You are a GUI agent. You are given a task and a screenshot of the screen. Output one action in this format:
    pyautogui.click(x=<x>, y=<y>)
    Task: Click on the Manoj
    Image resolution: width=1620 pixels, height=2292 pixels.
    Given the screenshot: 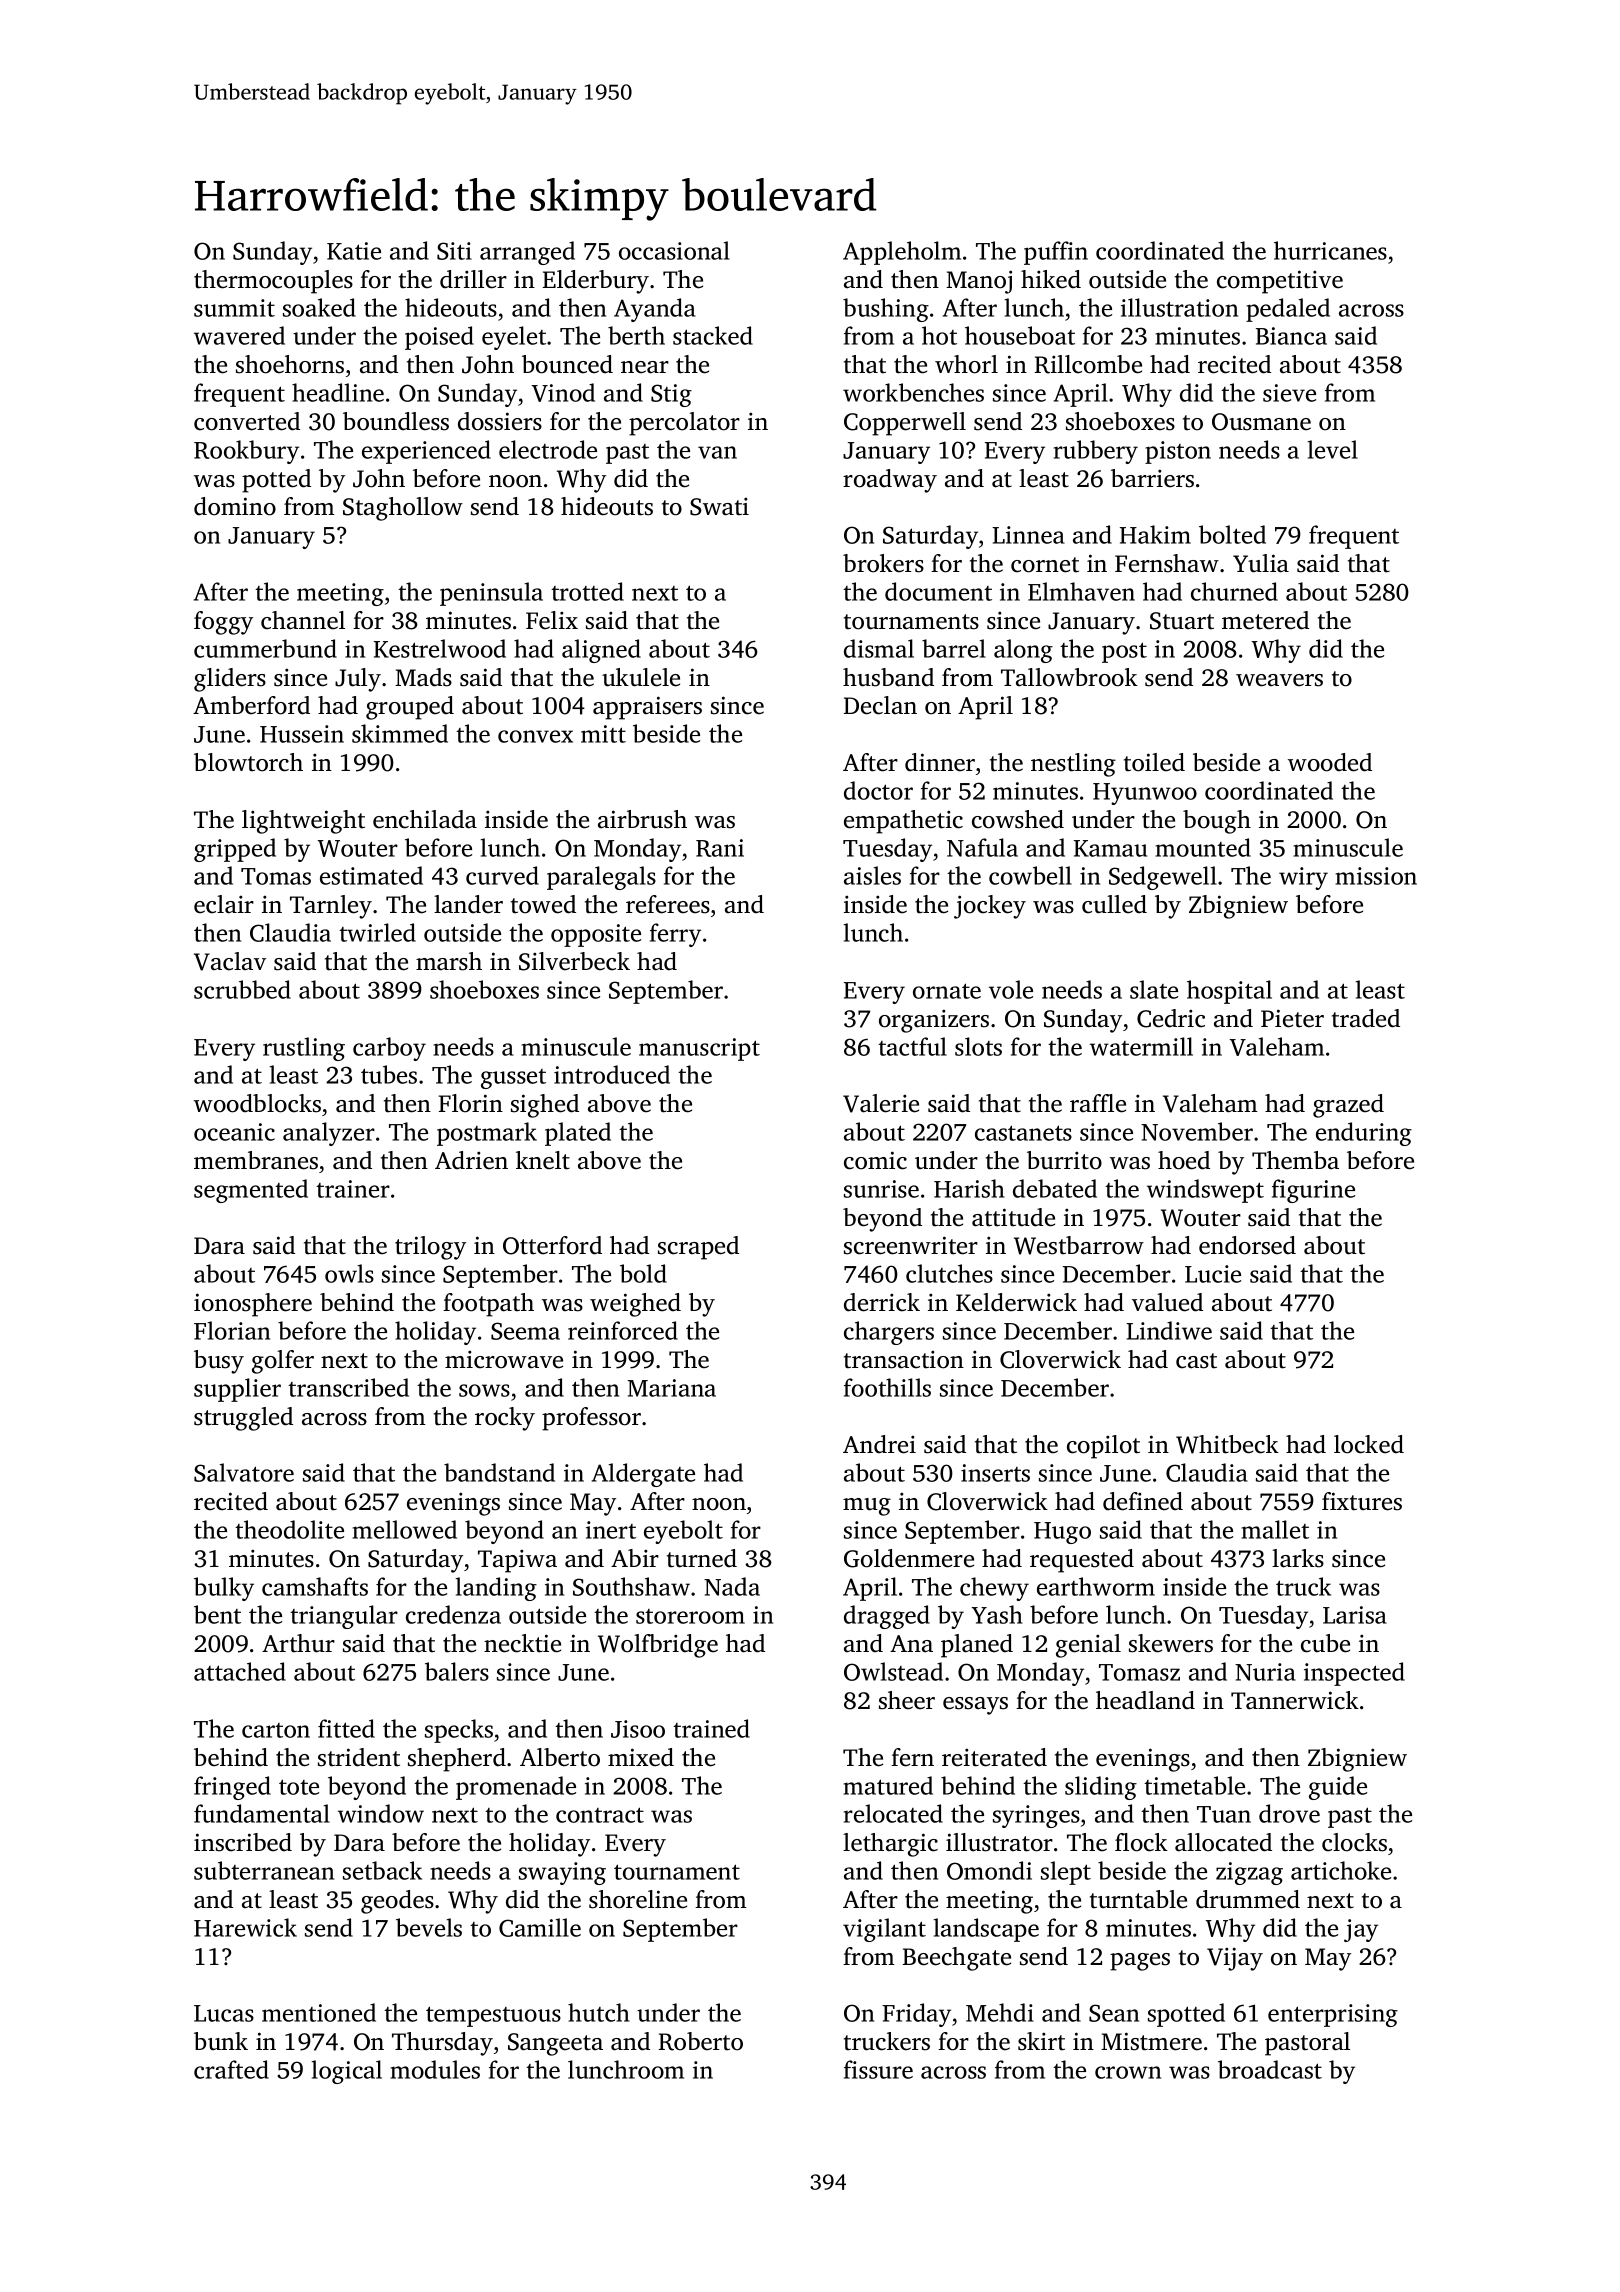 What is the action you would take?
    pyautogui.click(x=979, y=282)
